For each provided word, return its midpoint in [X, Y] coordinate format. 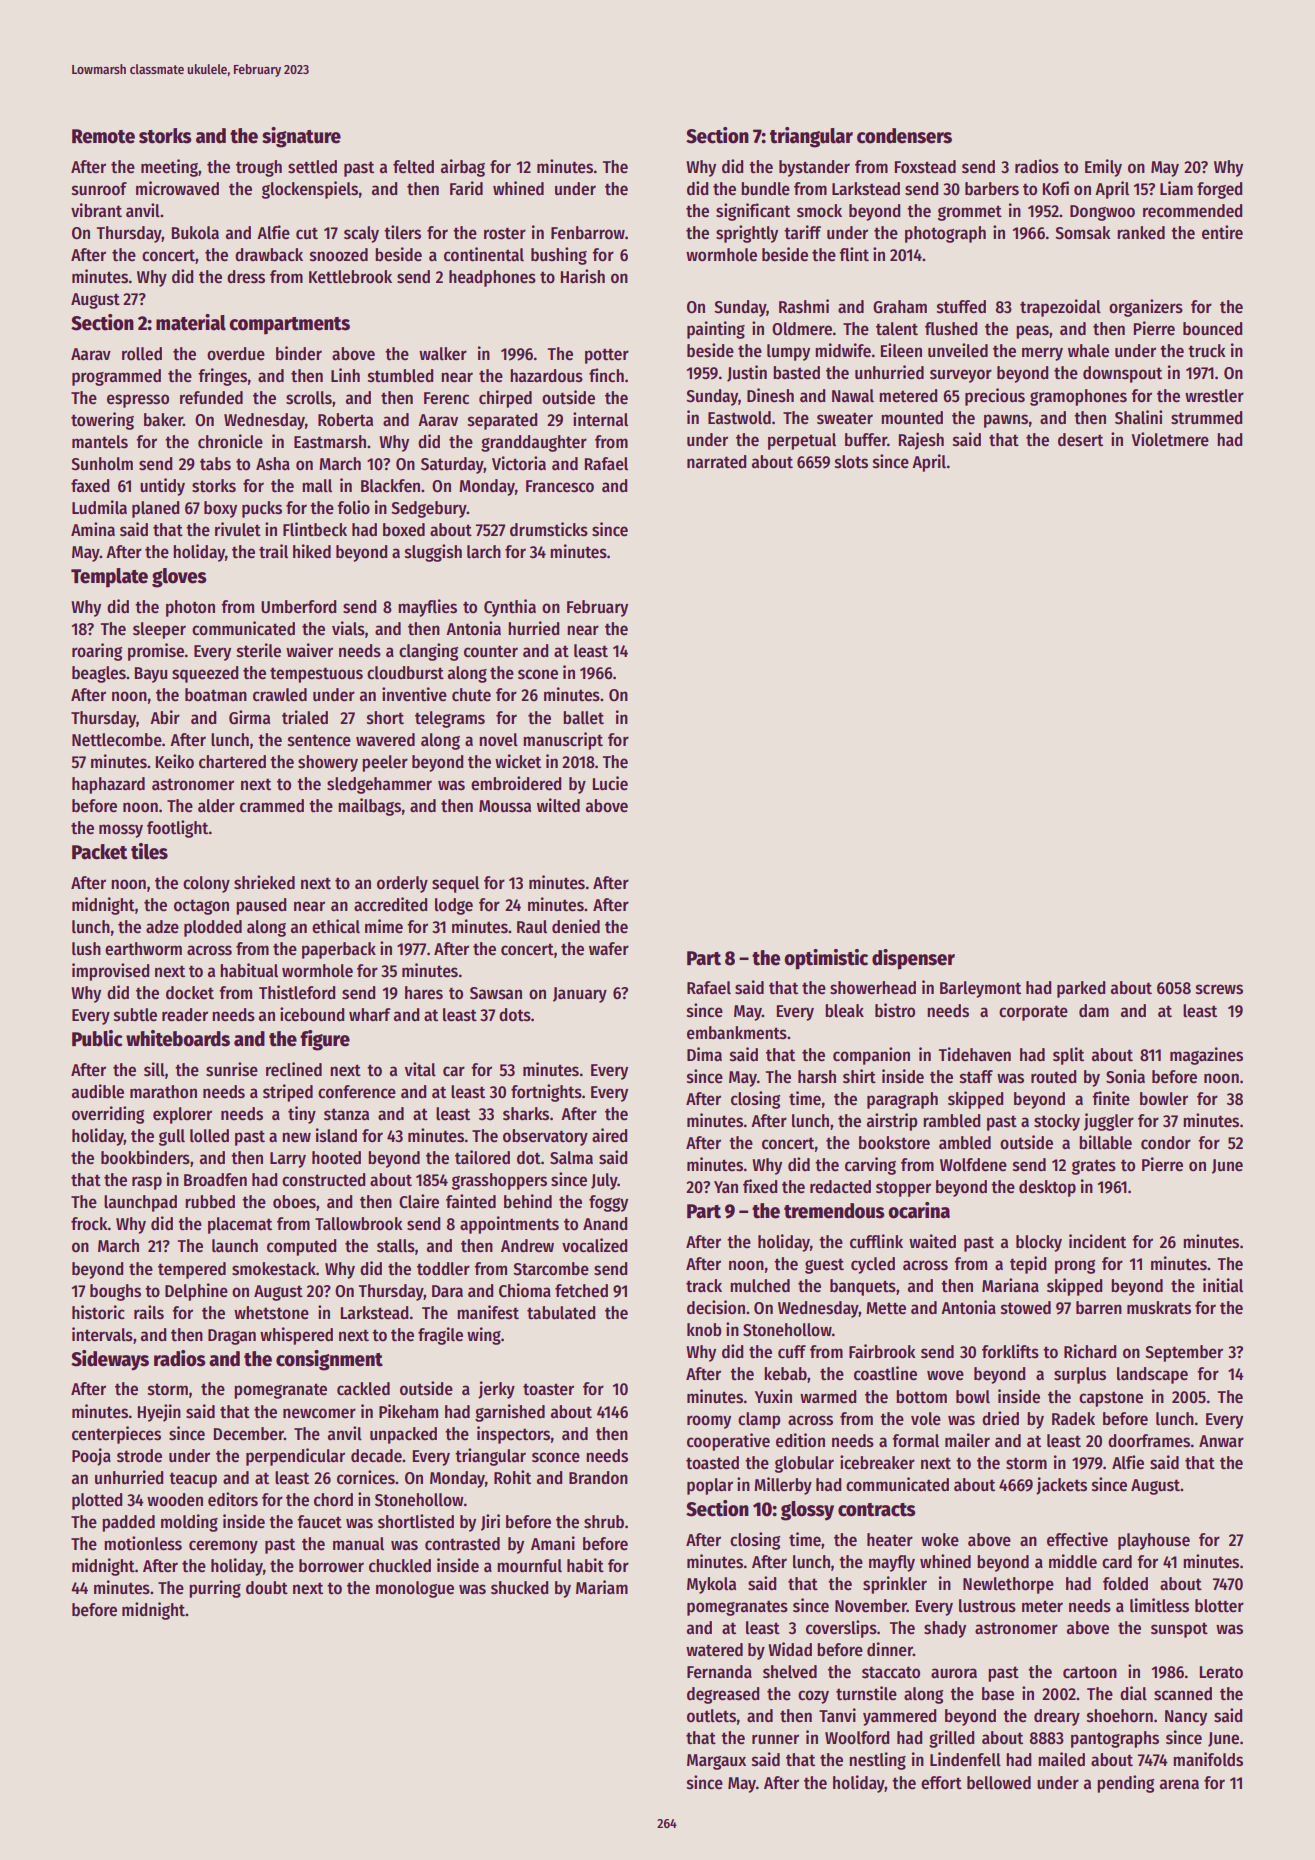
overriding [108, 1115]
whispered [296, 1336]
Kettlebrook [350, 277]
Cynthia [510, 608]
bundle [765, 189]
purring [215, 1589]
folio [353, 507]
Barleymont [980, 989]
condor [1166, 1143]
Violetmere [1170, 439]
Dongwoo [1102, 213]
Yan [726, 1187]
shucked [519, 1588]
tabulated [561, 1313]
